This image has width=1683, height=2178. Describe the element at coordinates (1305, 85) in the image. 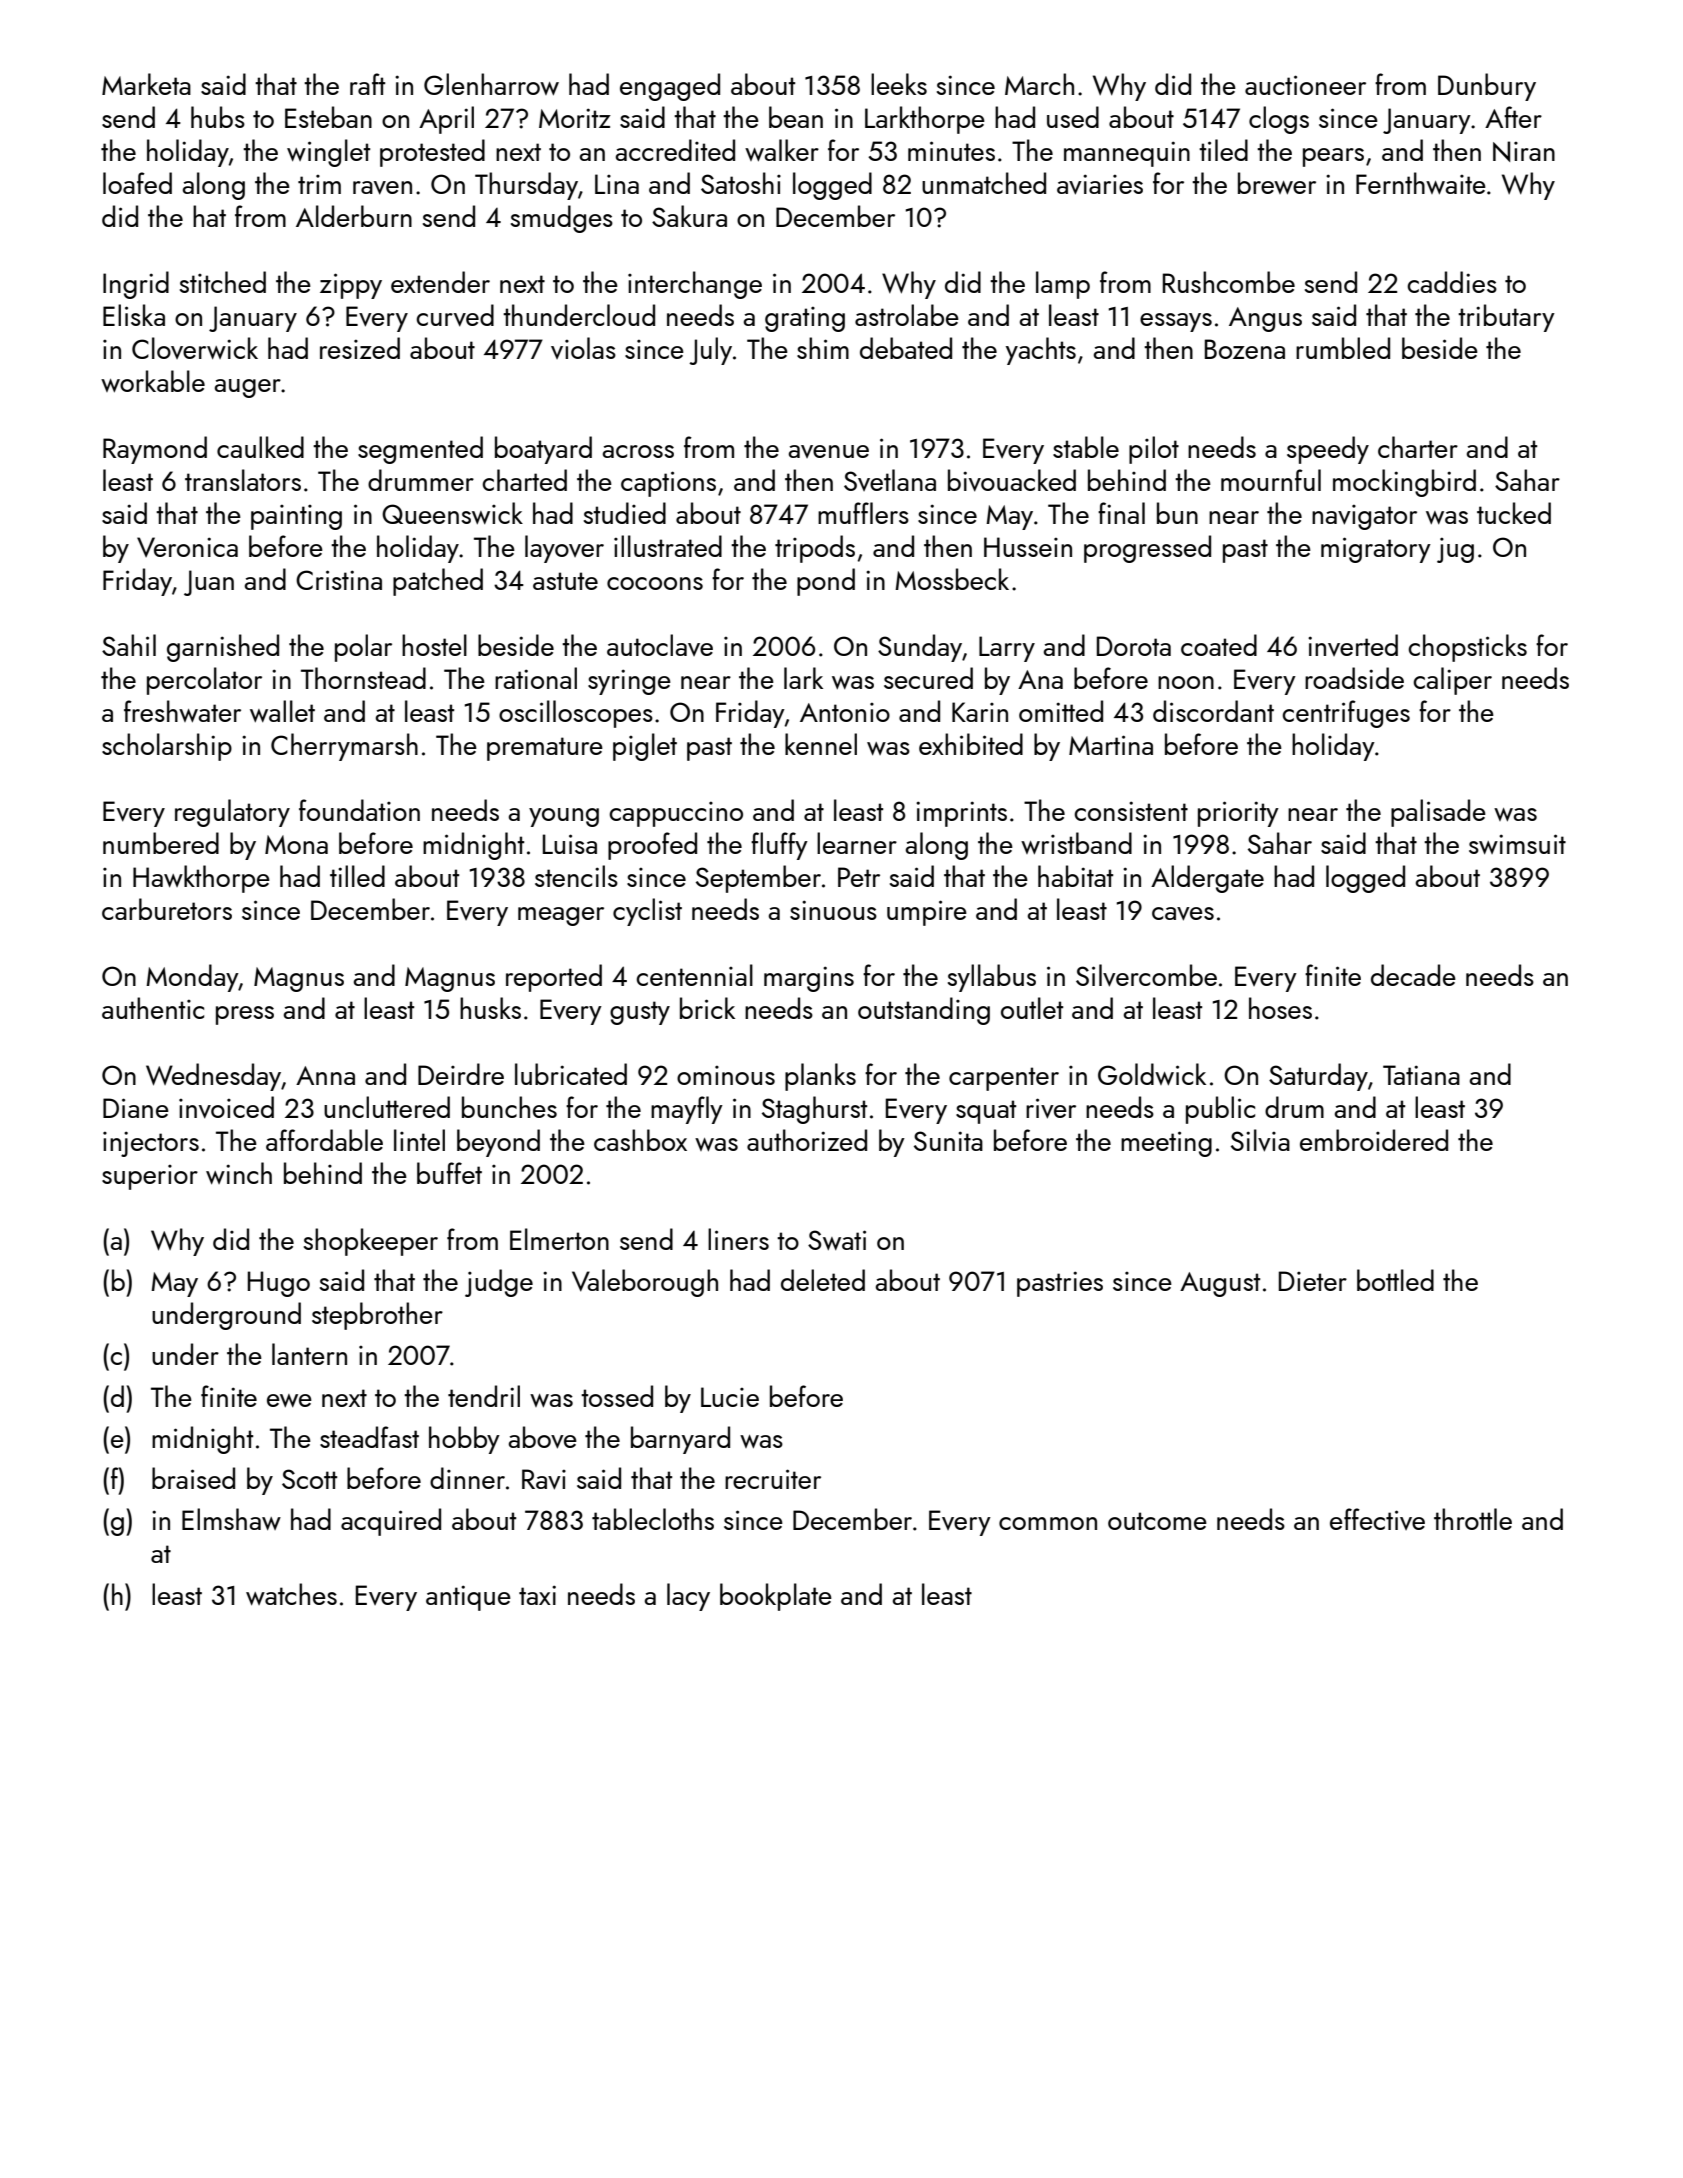

I see `auctioneer` at that location.
